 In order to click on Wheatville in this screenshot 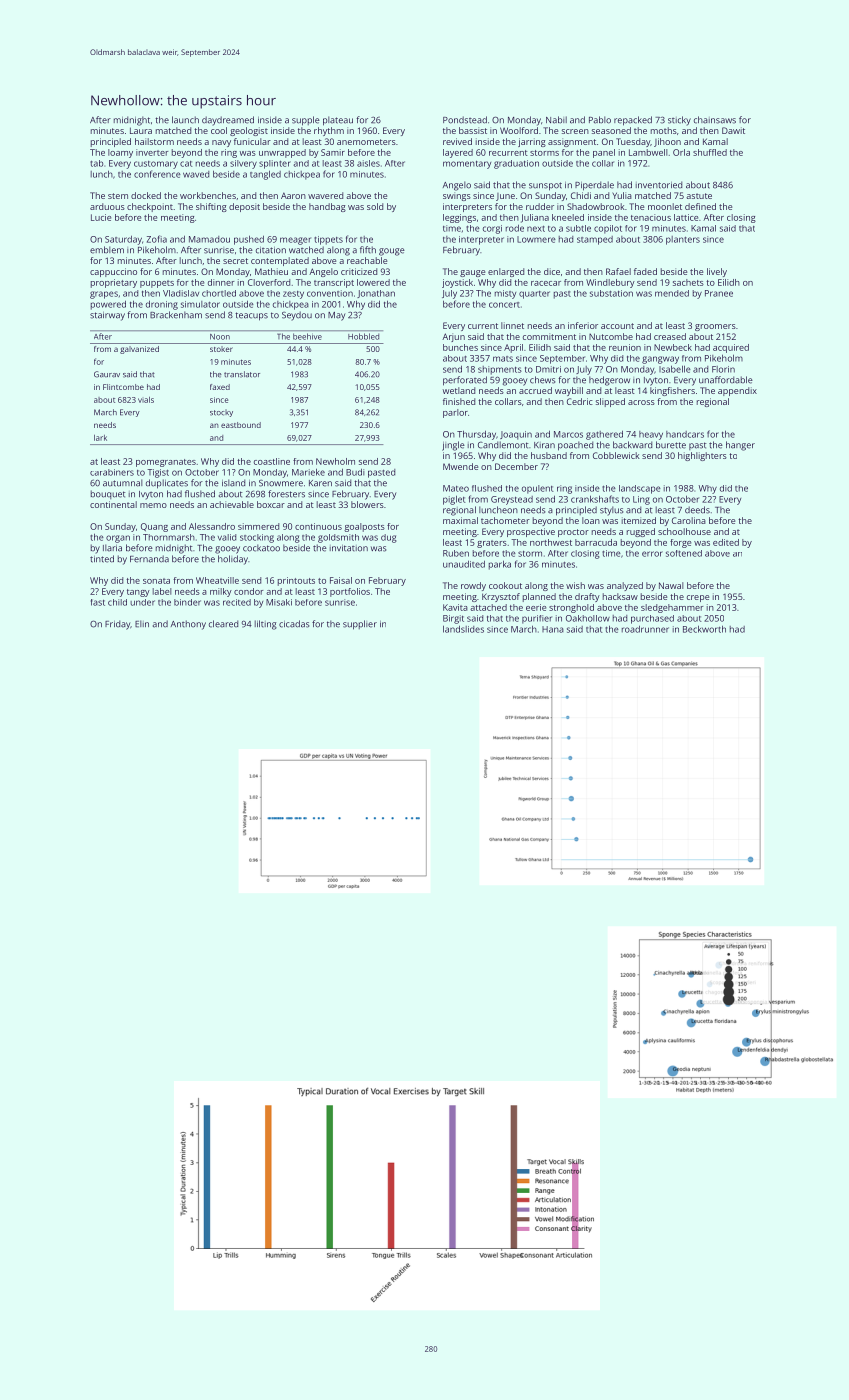, I will do `click(217, 580)`.
